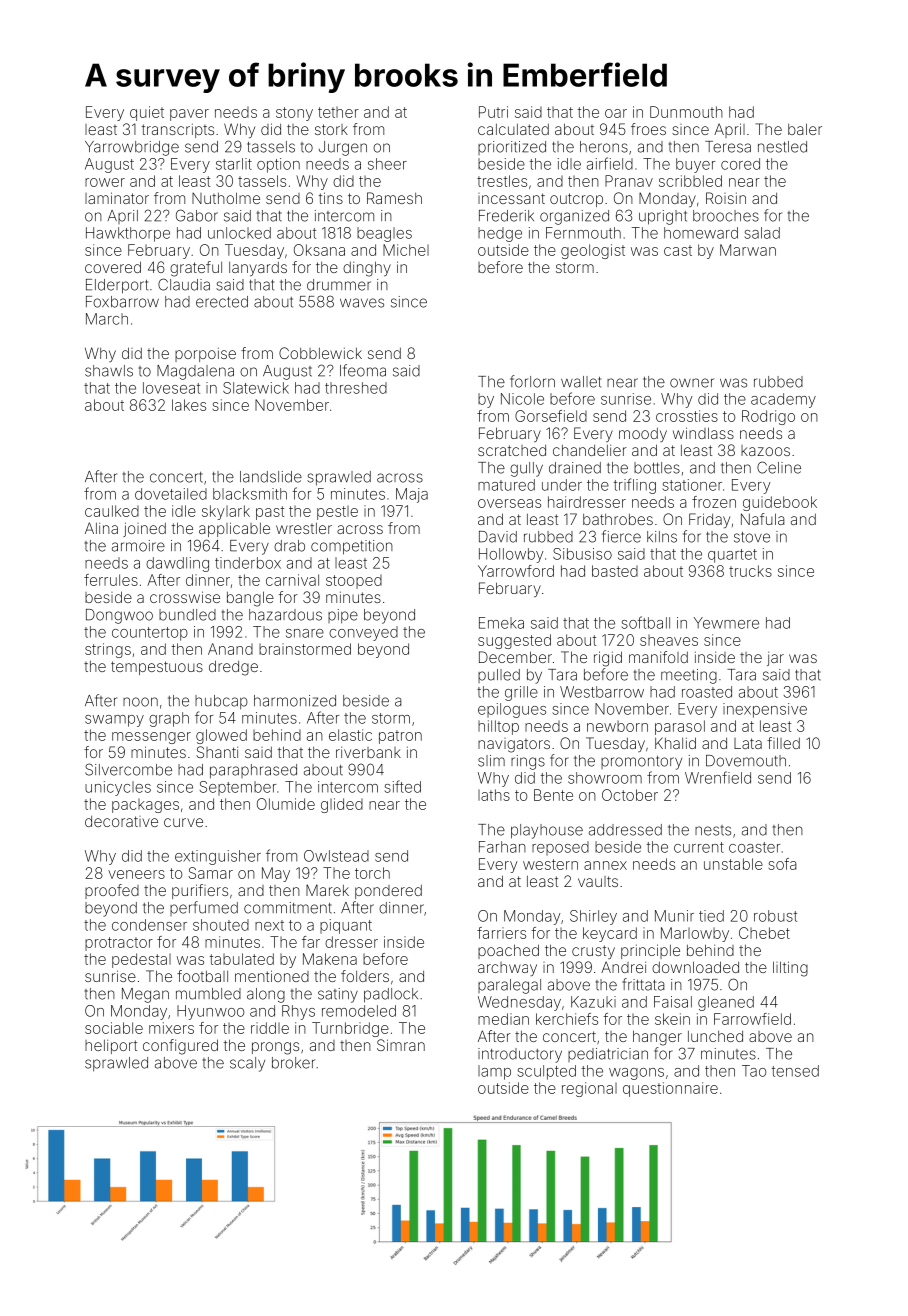 The height and width of the screenshot is (1316, 908). I want to click on Dunmouth, so click(686, 112).
